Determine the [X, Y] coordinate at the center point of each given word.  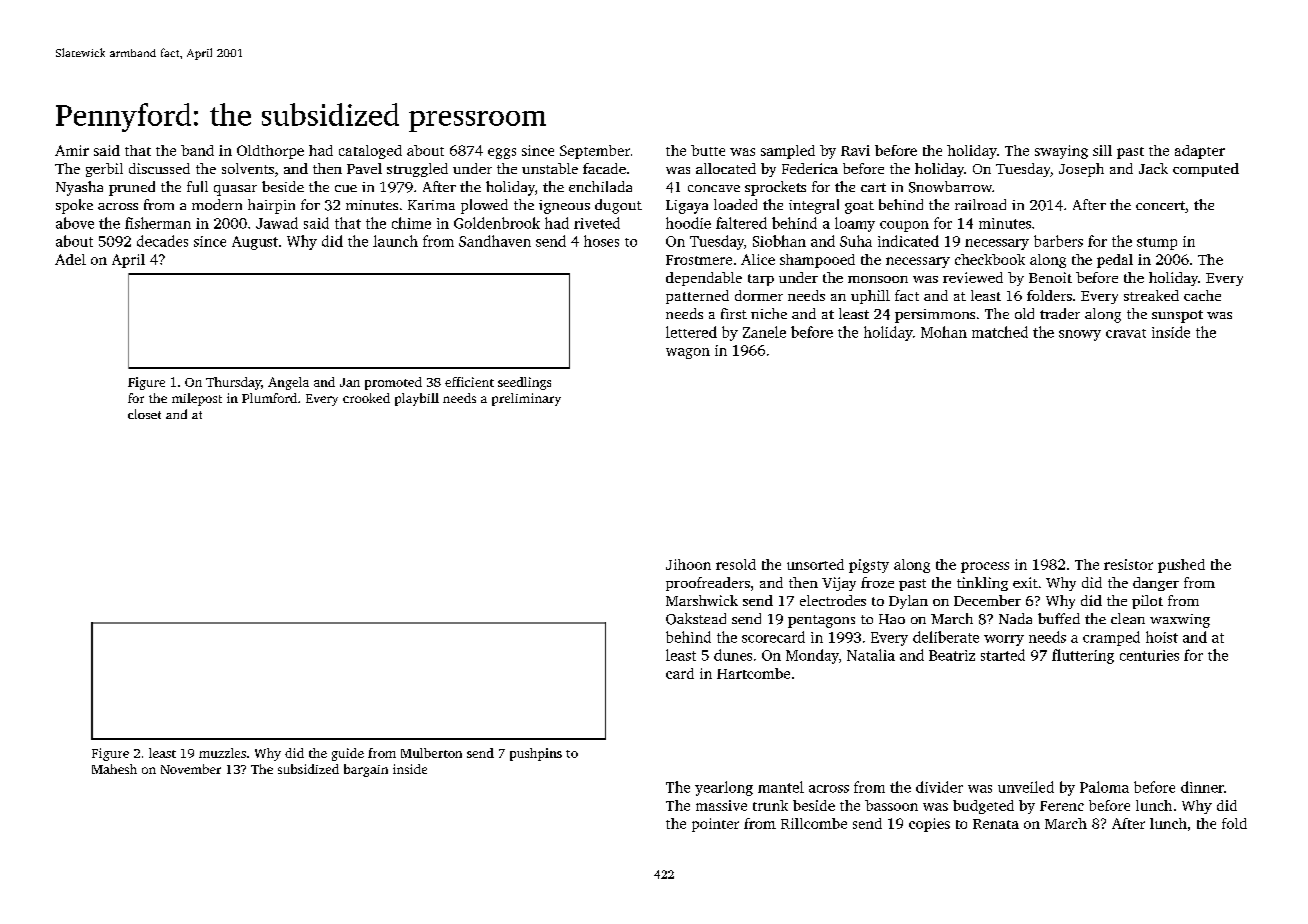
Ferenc [1062, 806]
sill [1102, 150]
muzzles [222, 753]
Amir [72, 150]
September [595, 152]
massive [721, 805]
